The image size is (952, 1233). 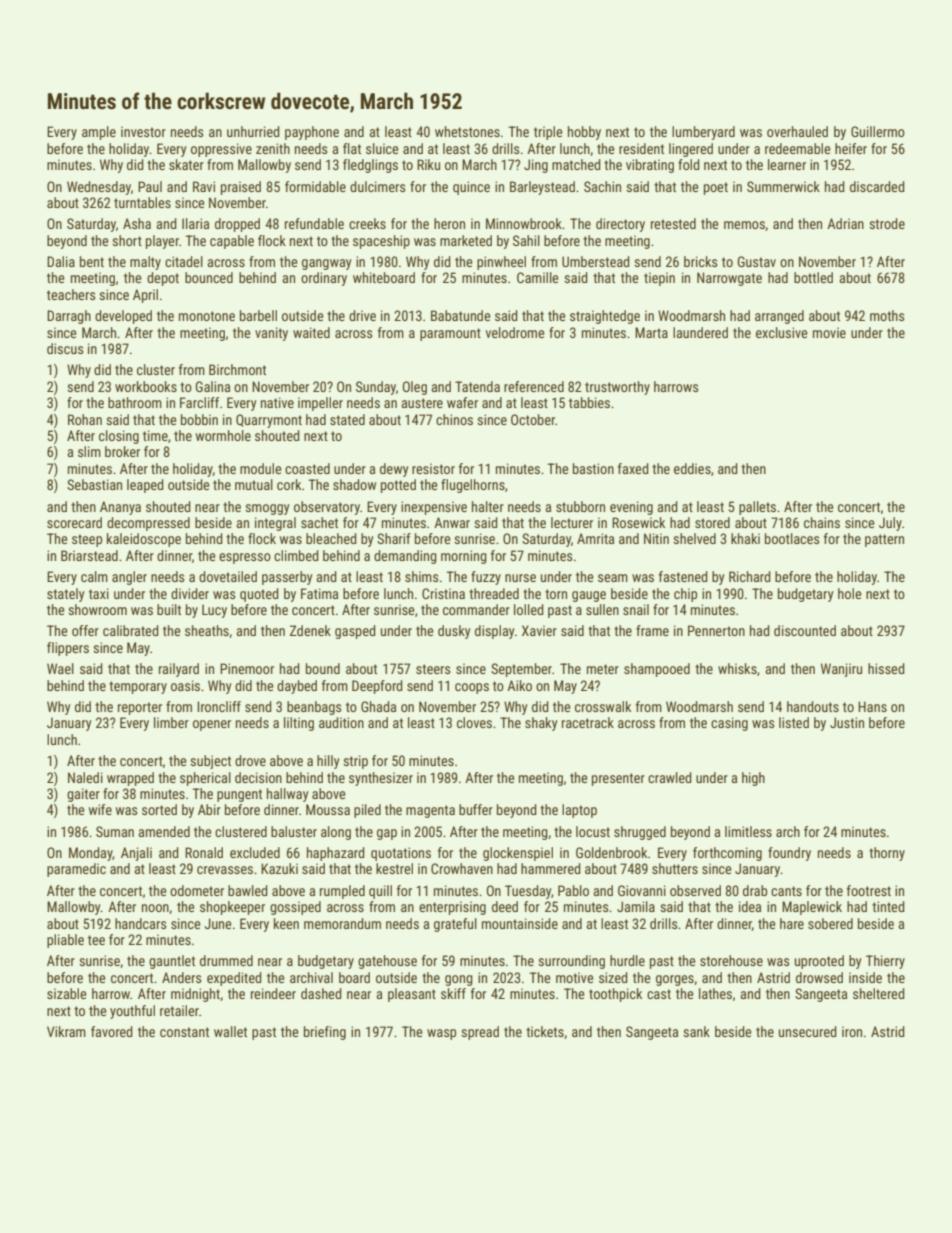 I want to click on Wednesday, so click(x=99, y=188).
